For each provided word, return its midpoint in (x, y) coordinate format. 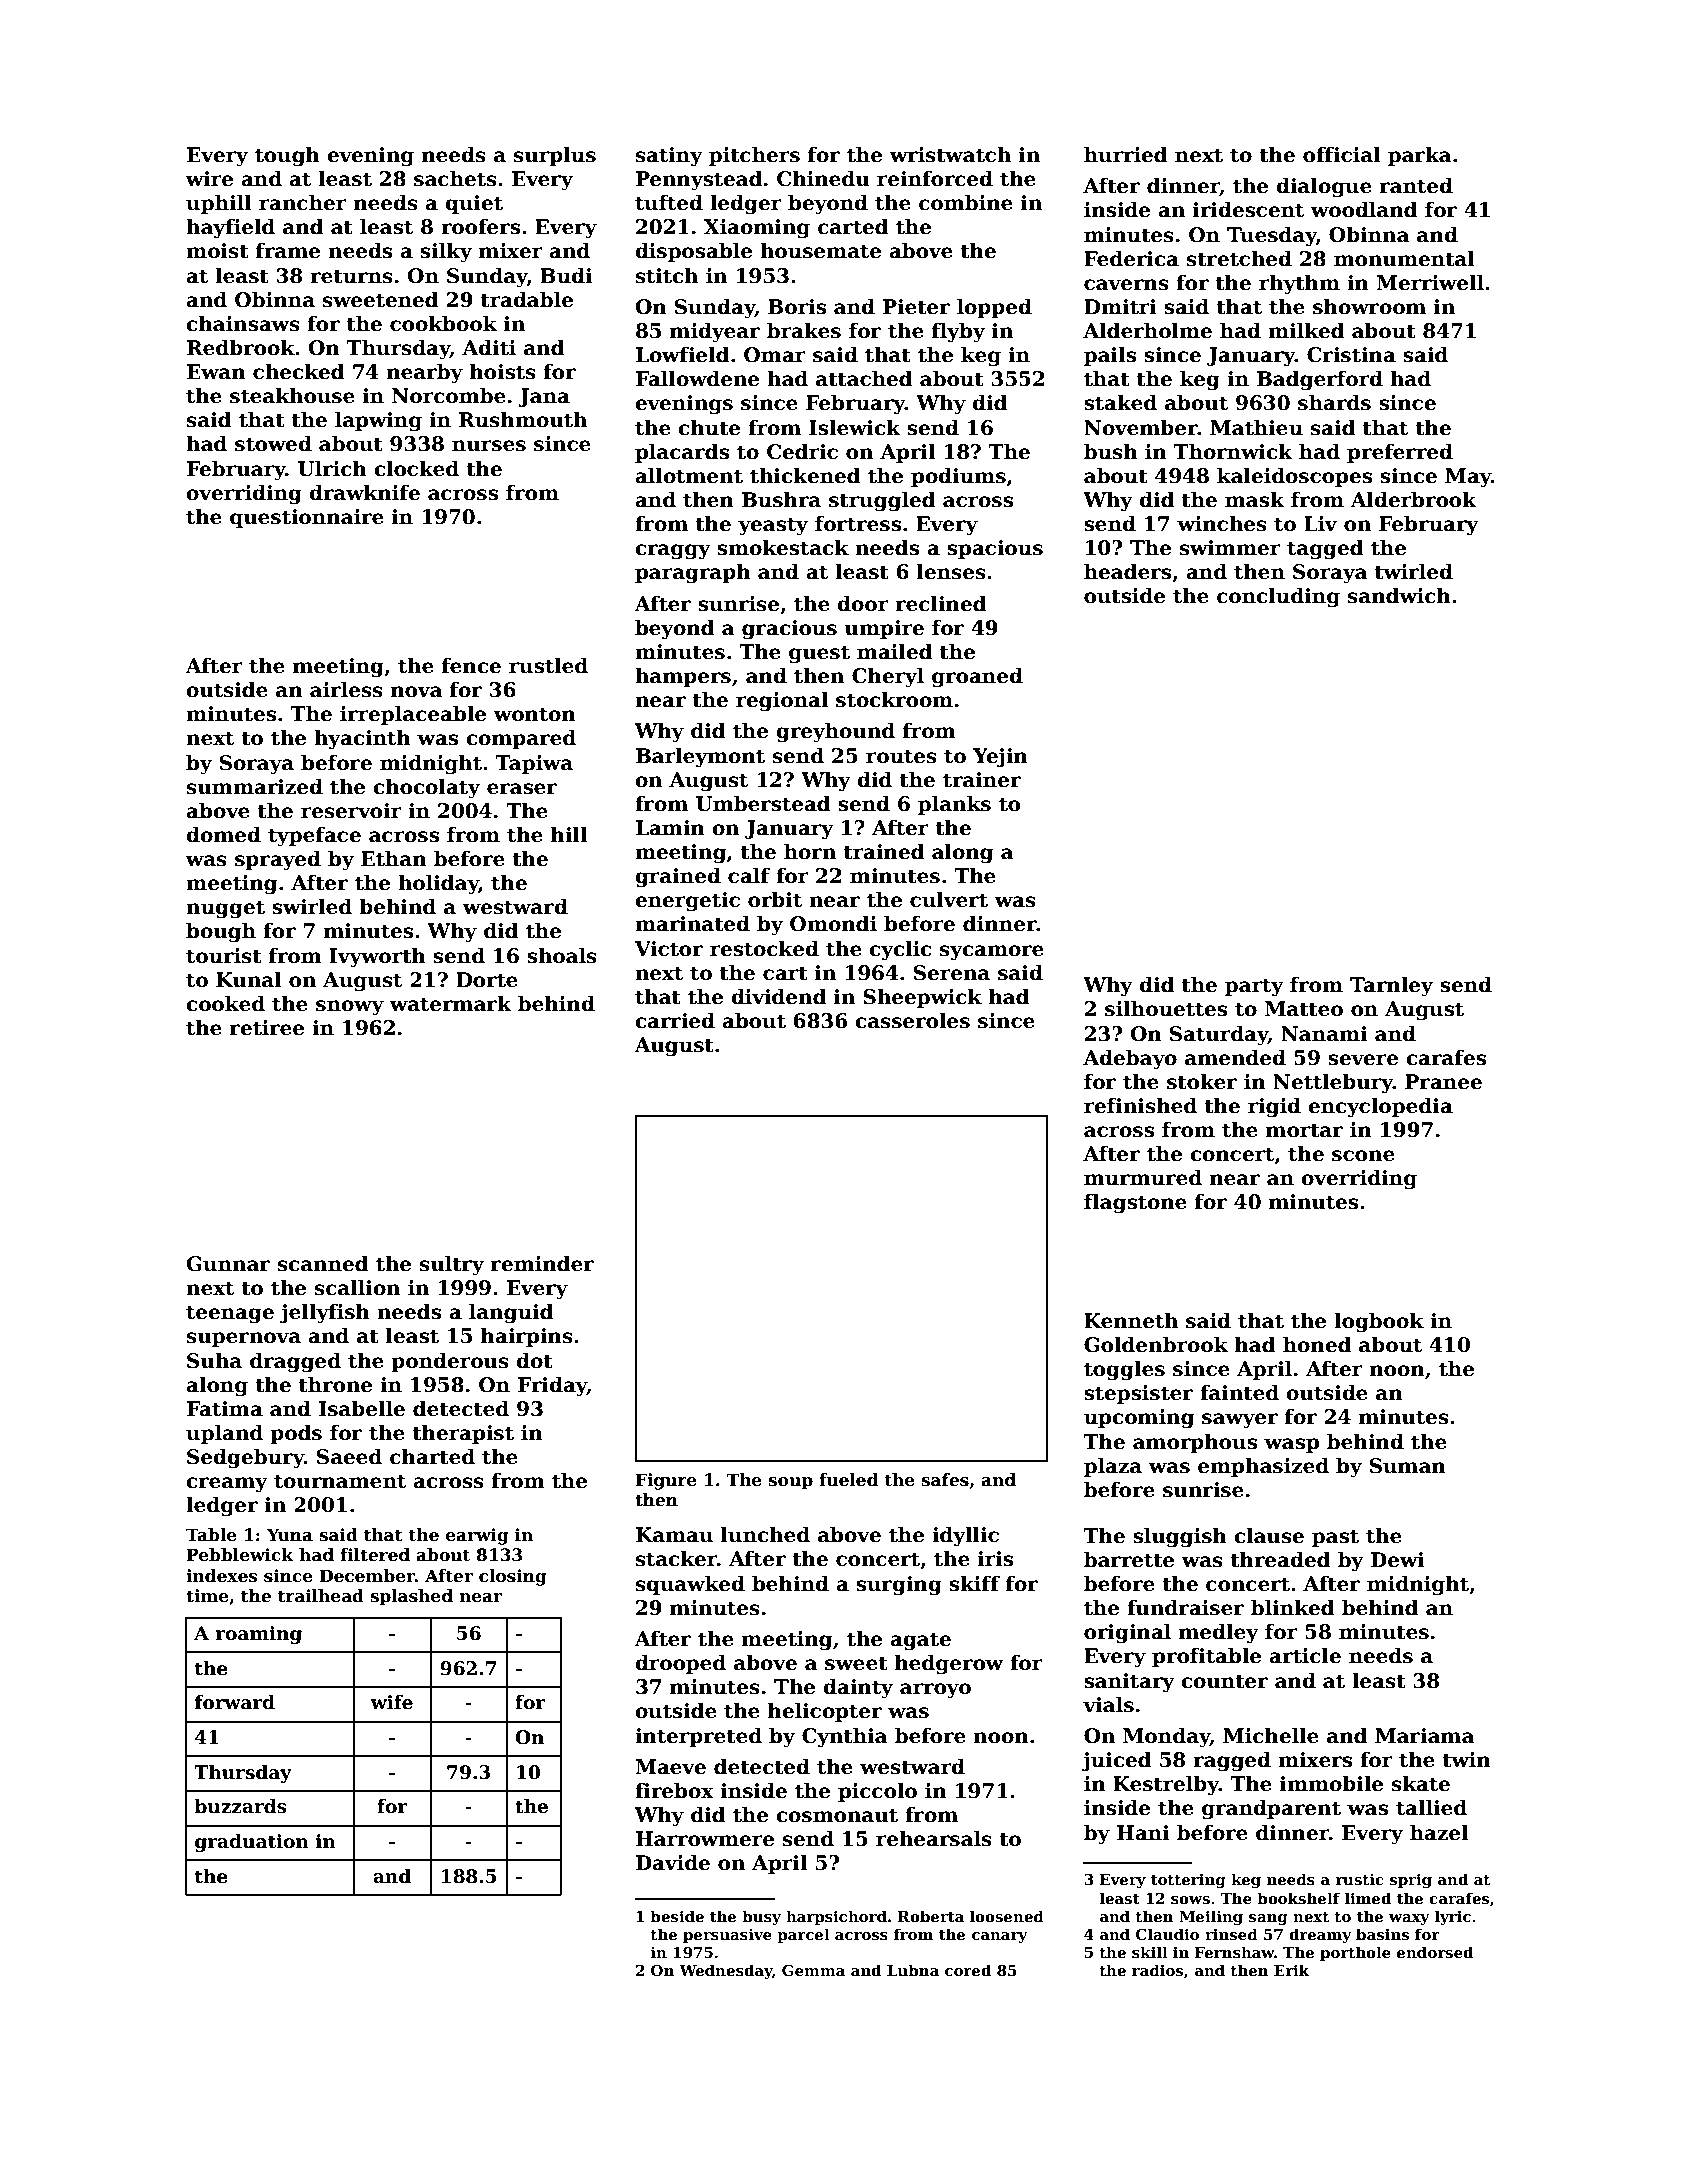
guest (819, 654)
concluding (1278, 597)
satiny (669, 157)
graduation (252, 1843)
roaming (259, 1635)
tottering (1188, 1881)
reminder (542, 1263)
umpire (884, 629)
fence (471, 665)
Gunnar (228, 1264)
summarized (255, 786)
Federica (1131, 258)
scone (1363, 1156)
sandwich (1399, 595)
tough (287, 156)
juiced (1116, 1761)
